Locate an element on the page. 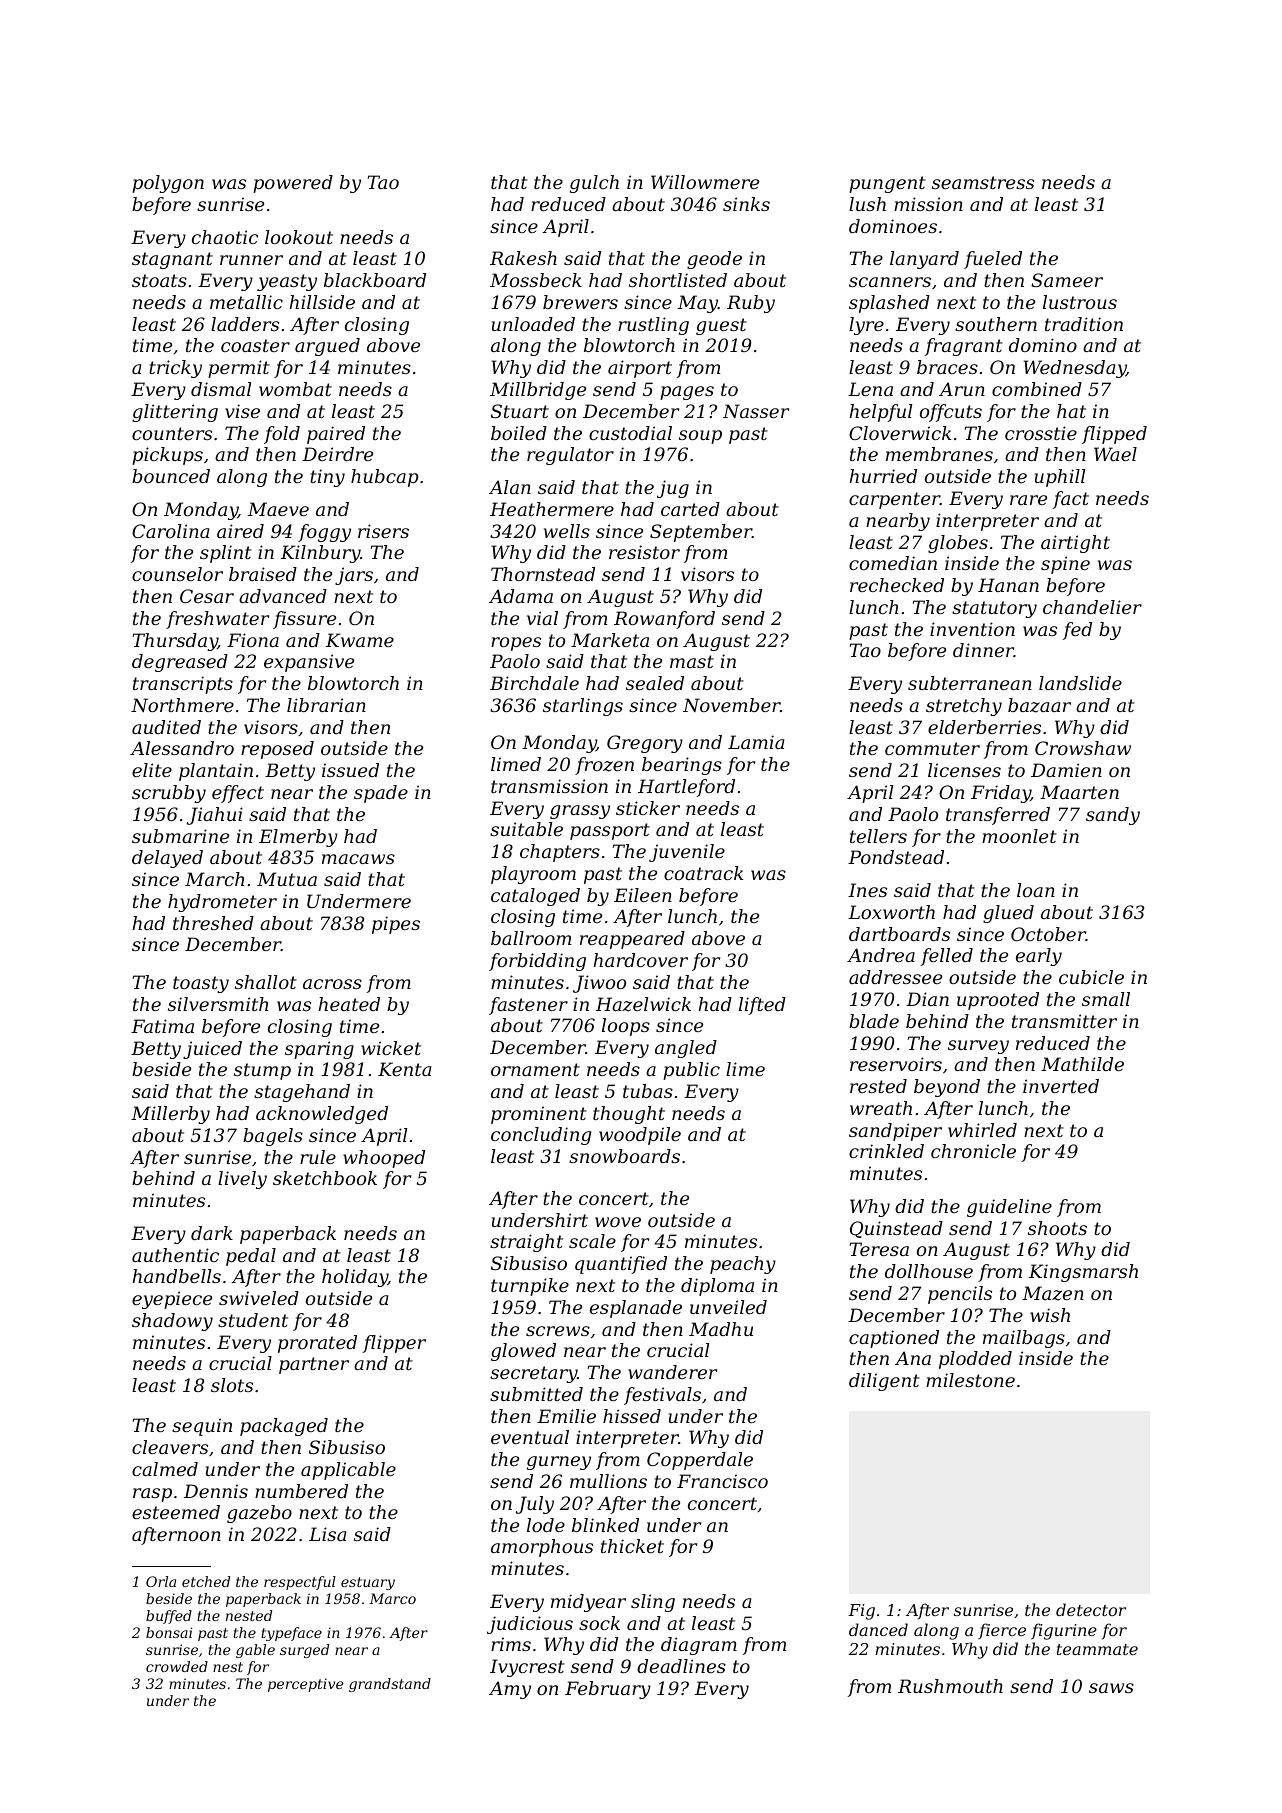 The height and width of the page is (1813, 1282). crowded is located at coordinates (177, 1666).
